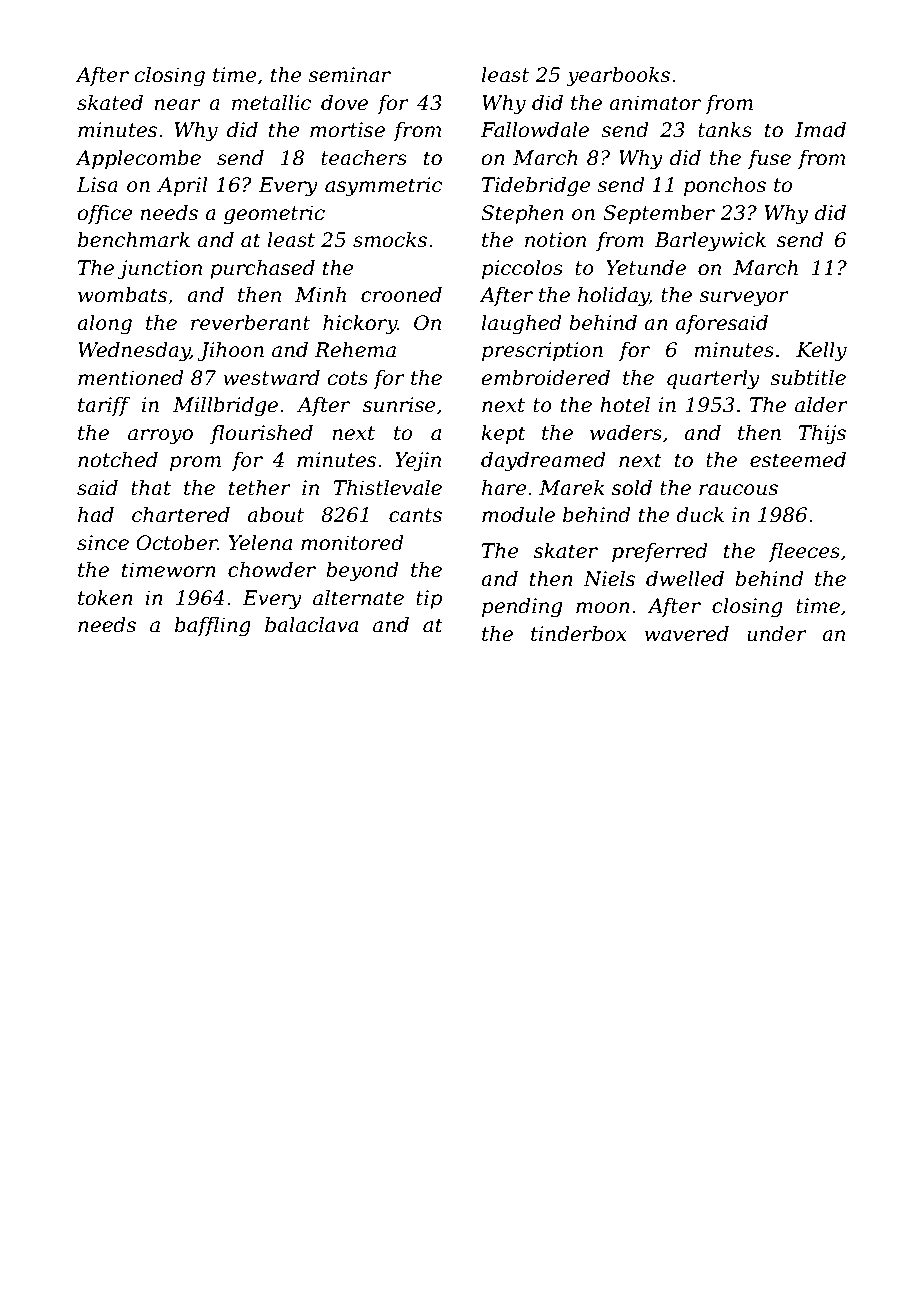 The height and width of the screenshot is (1314, 924). What do you see at coordinates (272, 570) in the screenshot?
I see `chowder` at bounding box center [272, 570].
